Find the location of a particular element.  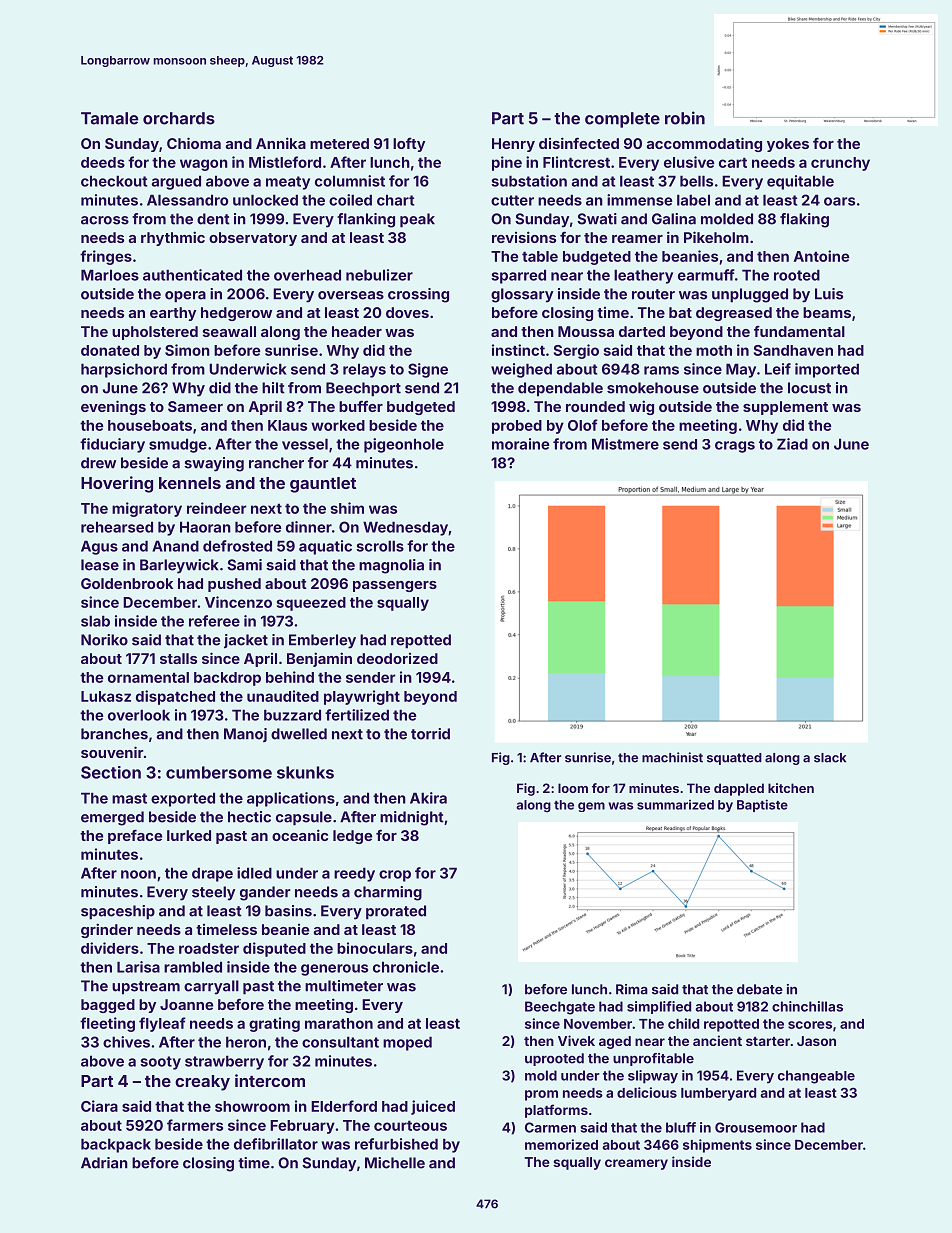

drape is located at coordinates (212, 874).
